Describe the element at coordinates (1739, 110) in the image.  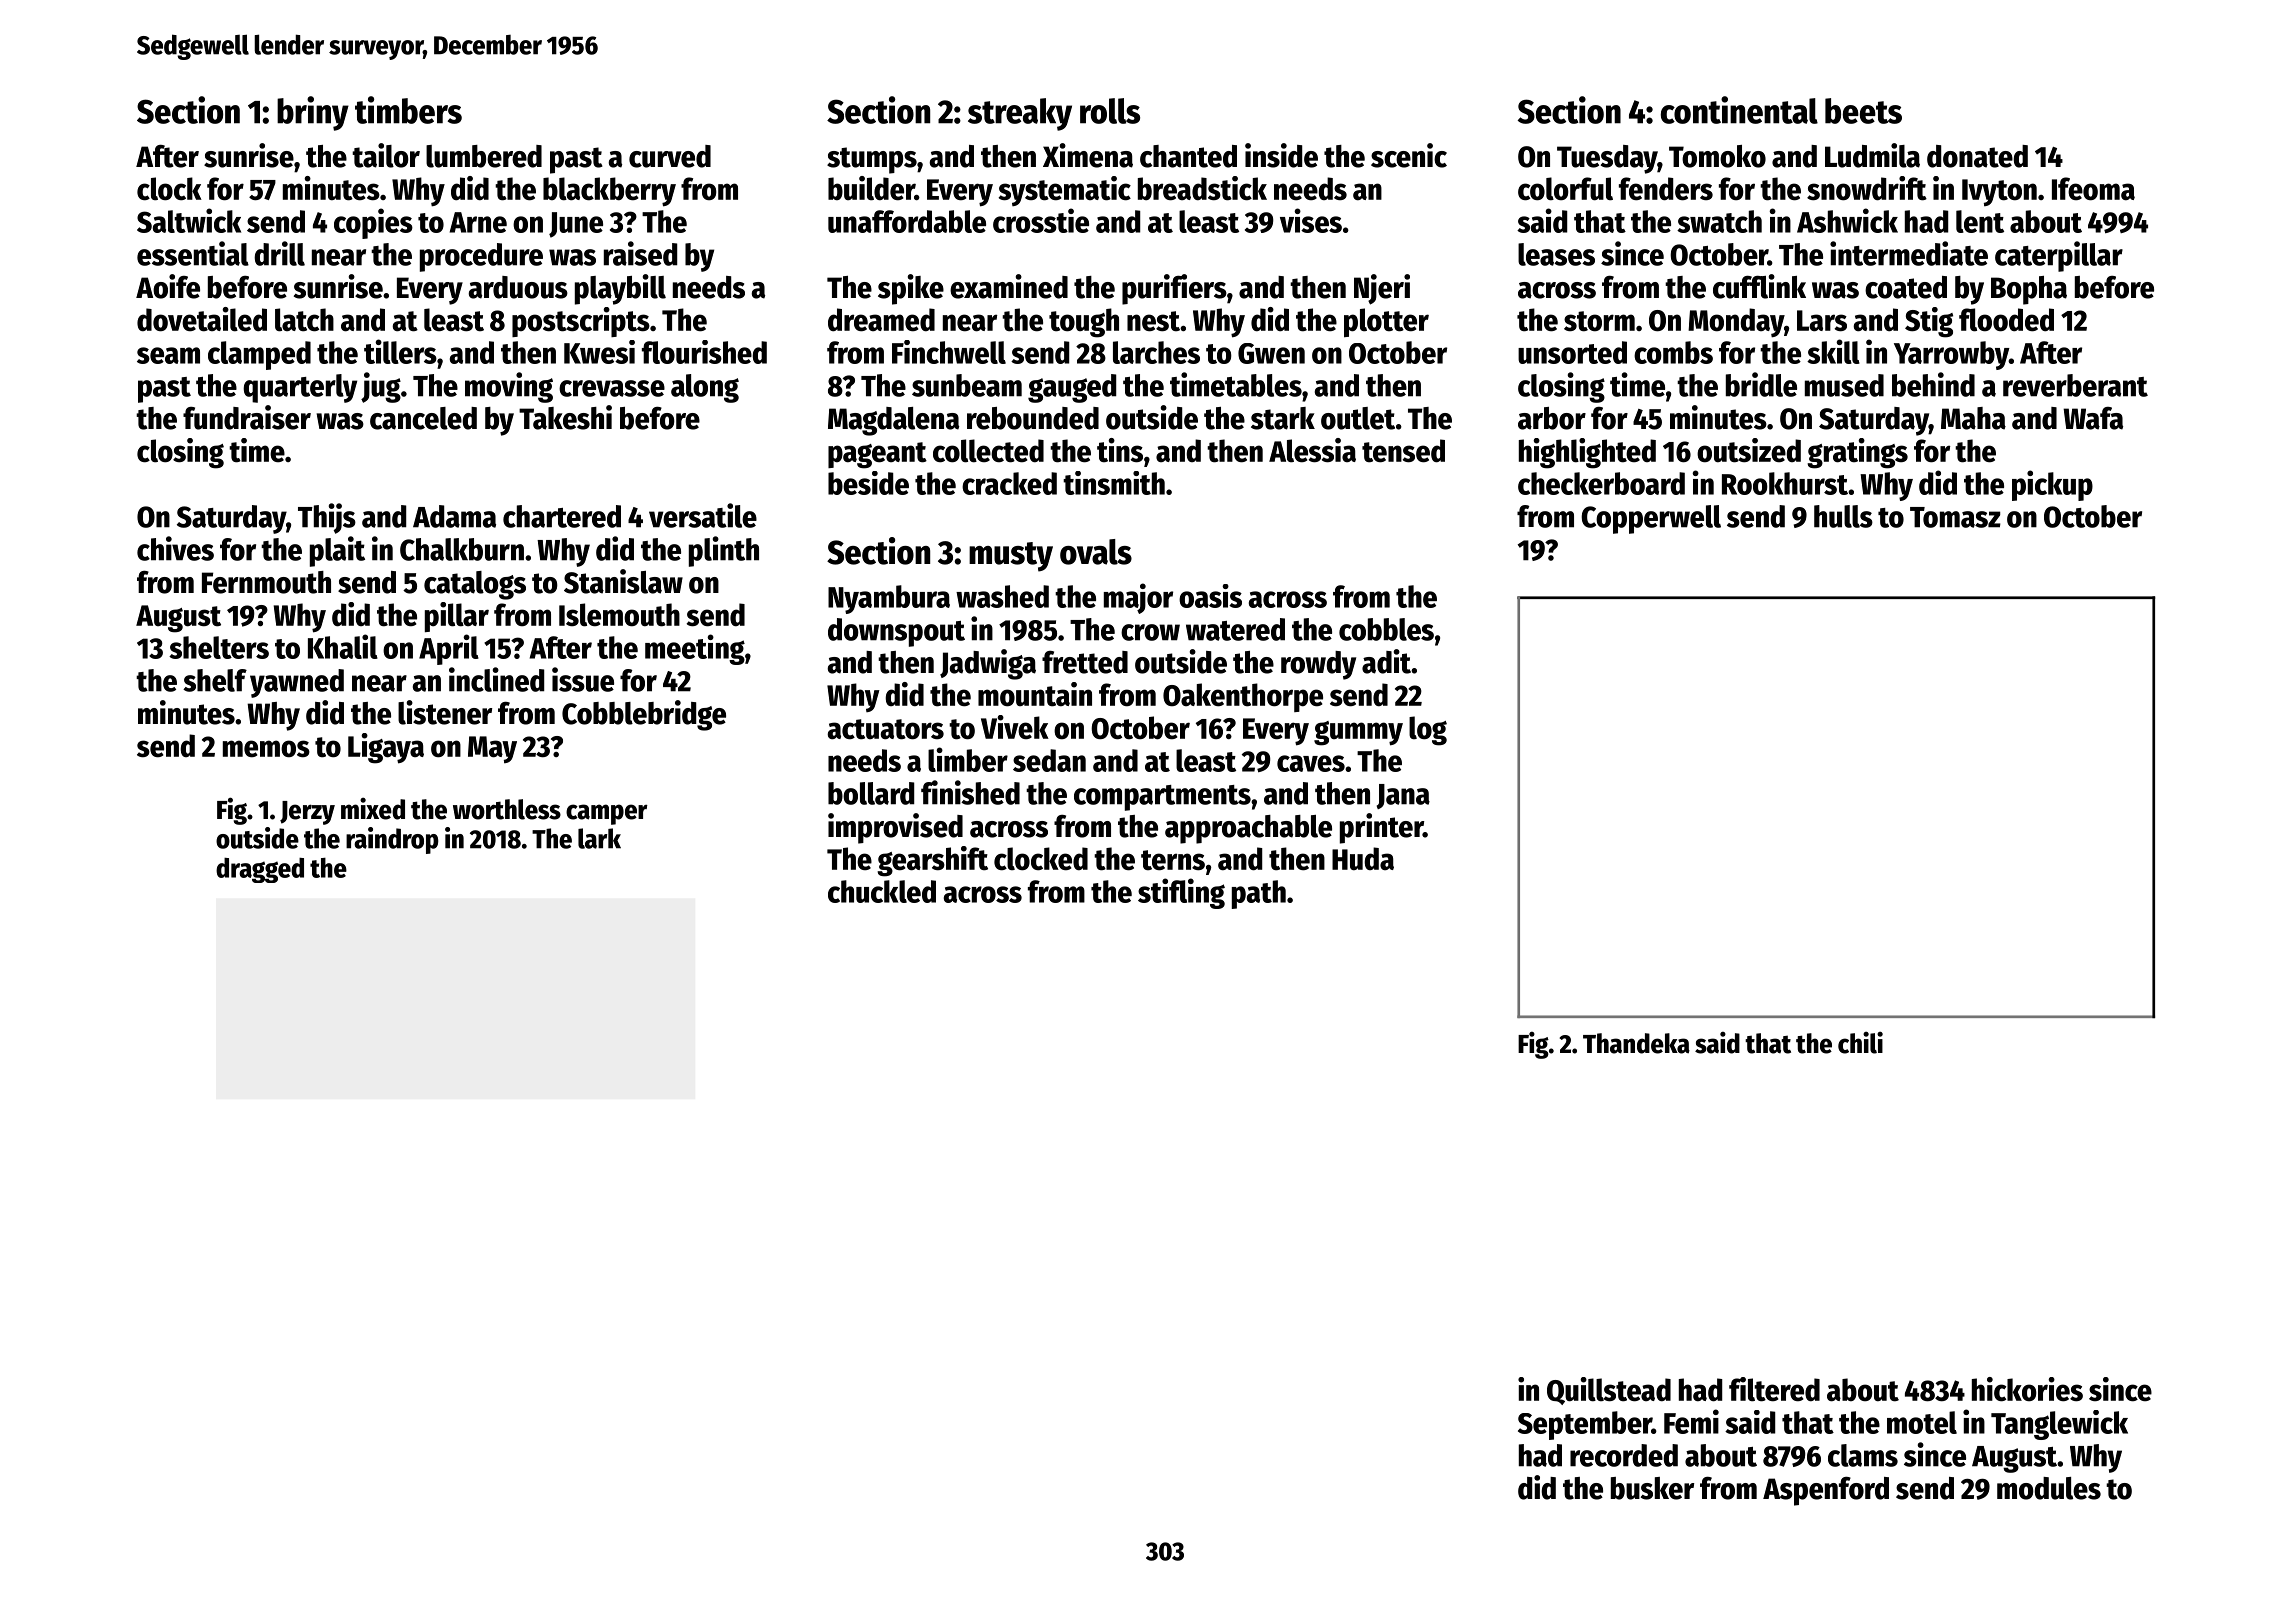
I see `continental` at that location.
